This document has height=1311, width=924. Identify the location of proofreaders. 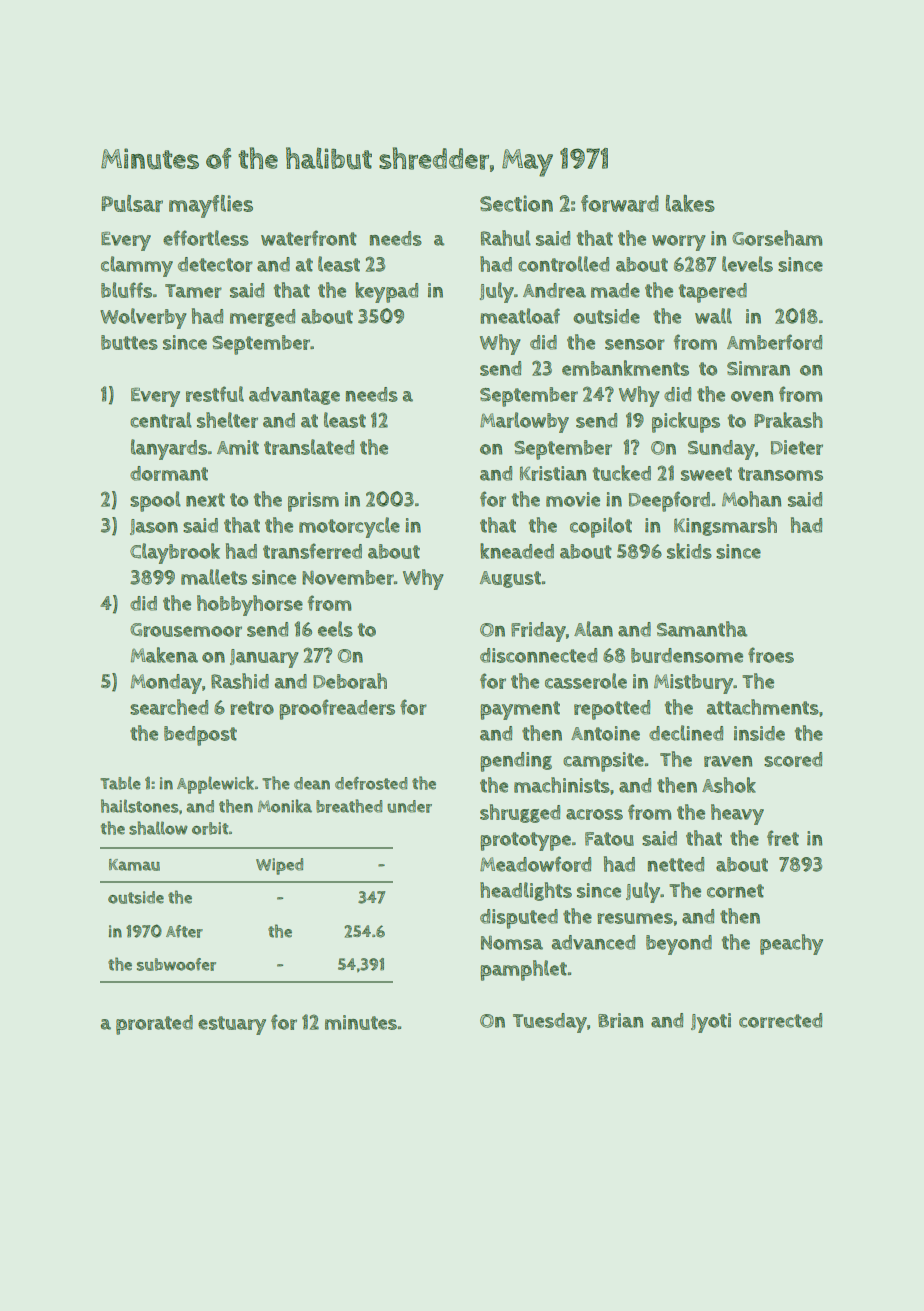
(337, 709).
